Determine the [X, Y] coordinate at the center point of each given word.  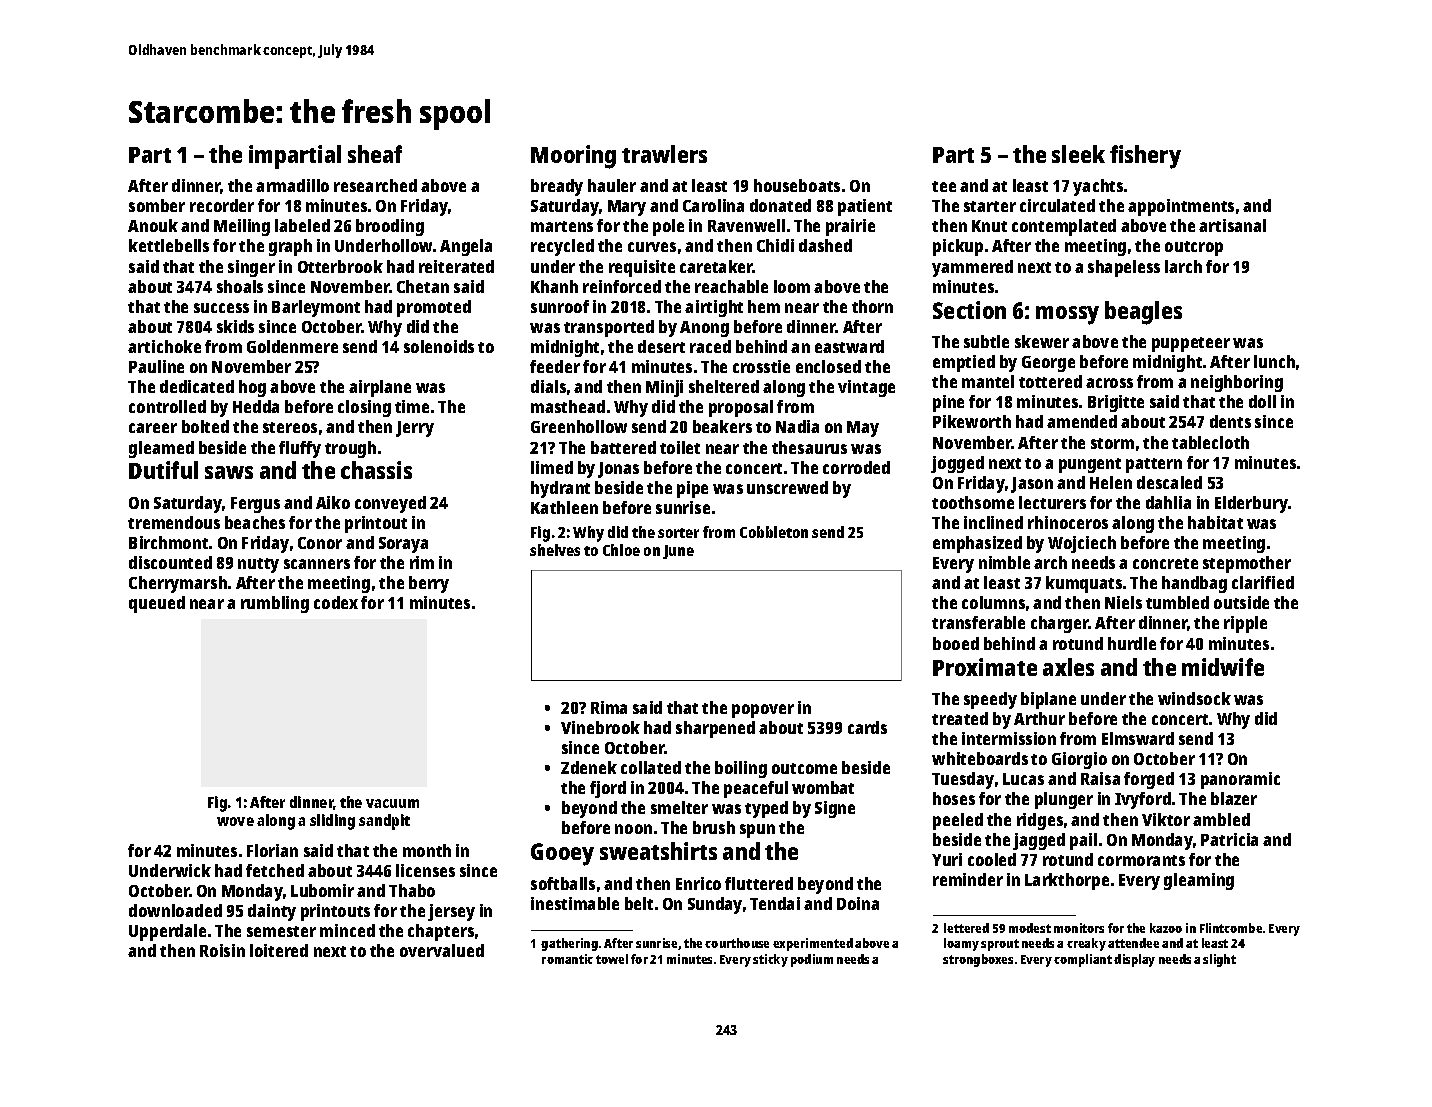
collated [651, 767]
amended [1082, 421]
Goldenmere [292, 346]
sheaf [375, 154]
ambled [1221, 819]
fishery [1145, 157]
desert [661, 346]
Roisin [222, 950]
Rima [609, 707]
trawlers [664, 154]
